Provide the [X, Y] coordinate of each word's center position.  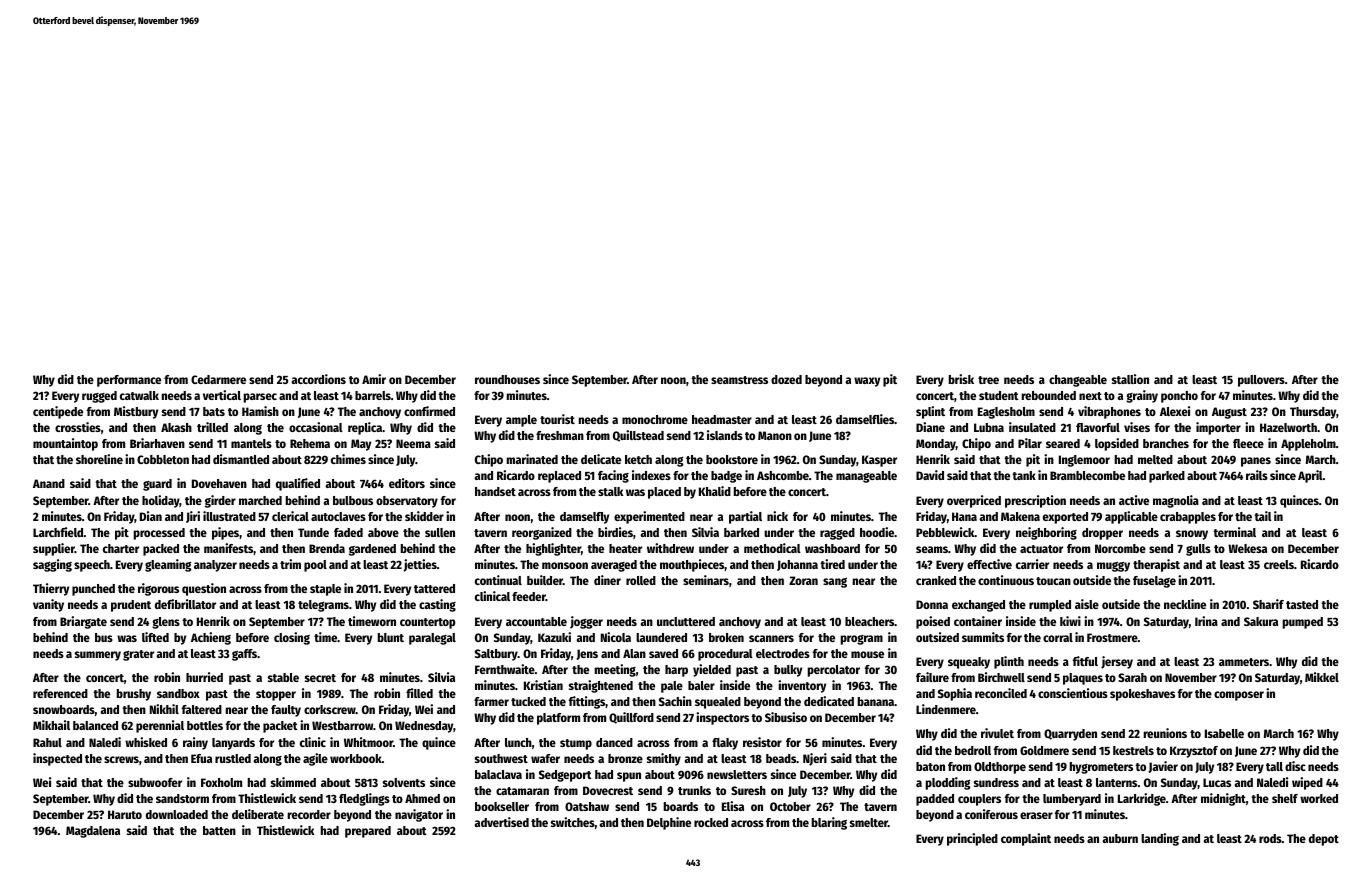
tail [1263, 516]
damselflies [865, 419]
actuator [1041, 549]
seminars [706, 580]
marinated [532, 459]
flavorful [1098, 427]
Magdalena [93, 832]
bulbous [353, 500]
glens [166, 623]
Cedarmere [218, 379]
